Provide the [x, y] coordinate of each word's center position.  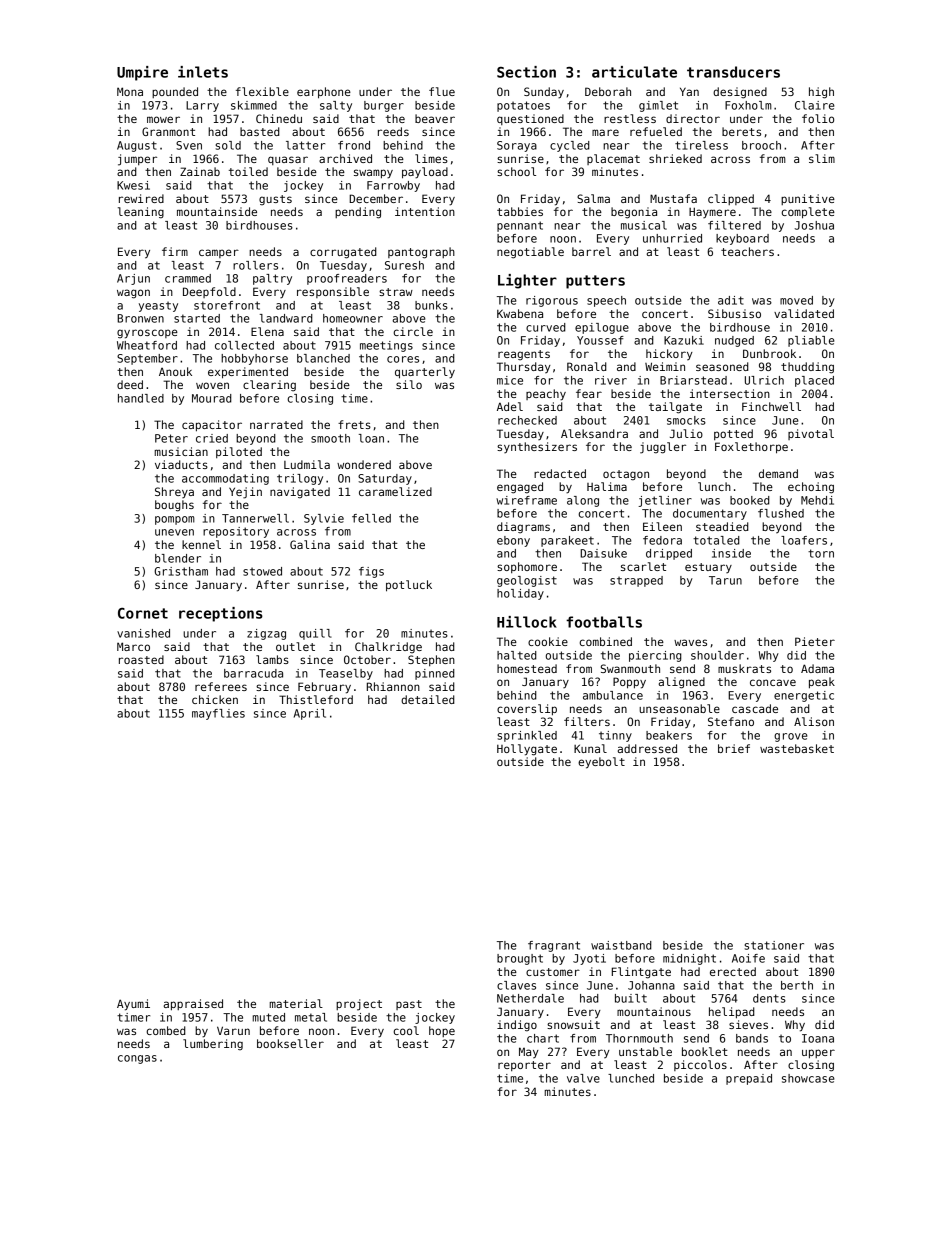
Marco [133, 646]
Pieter [815, 641]
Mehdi [817, 500]
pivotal [811, 434]
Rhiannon [393, 686]
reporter [524, 1066]
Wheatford [147, 345]
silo [409, 384]
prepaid [749, 1079]
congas [137, 1059]
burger [384, 106]
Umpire [142, 73]
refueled [656, 131]
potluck [409, 586]
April [310, 714]
